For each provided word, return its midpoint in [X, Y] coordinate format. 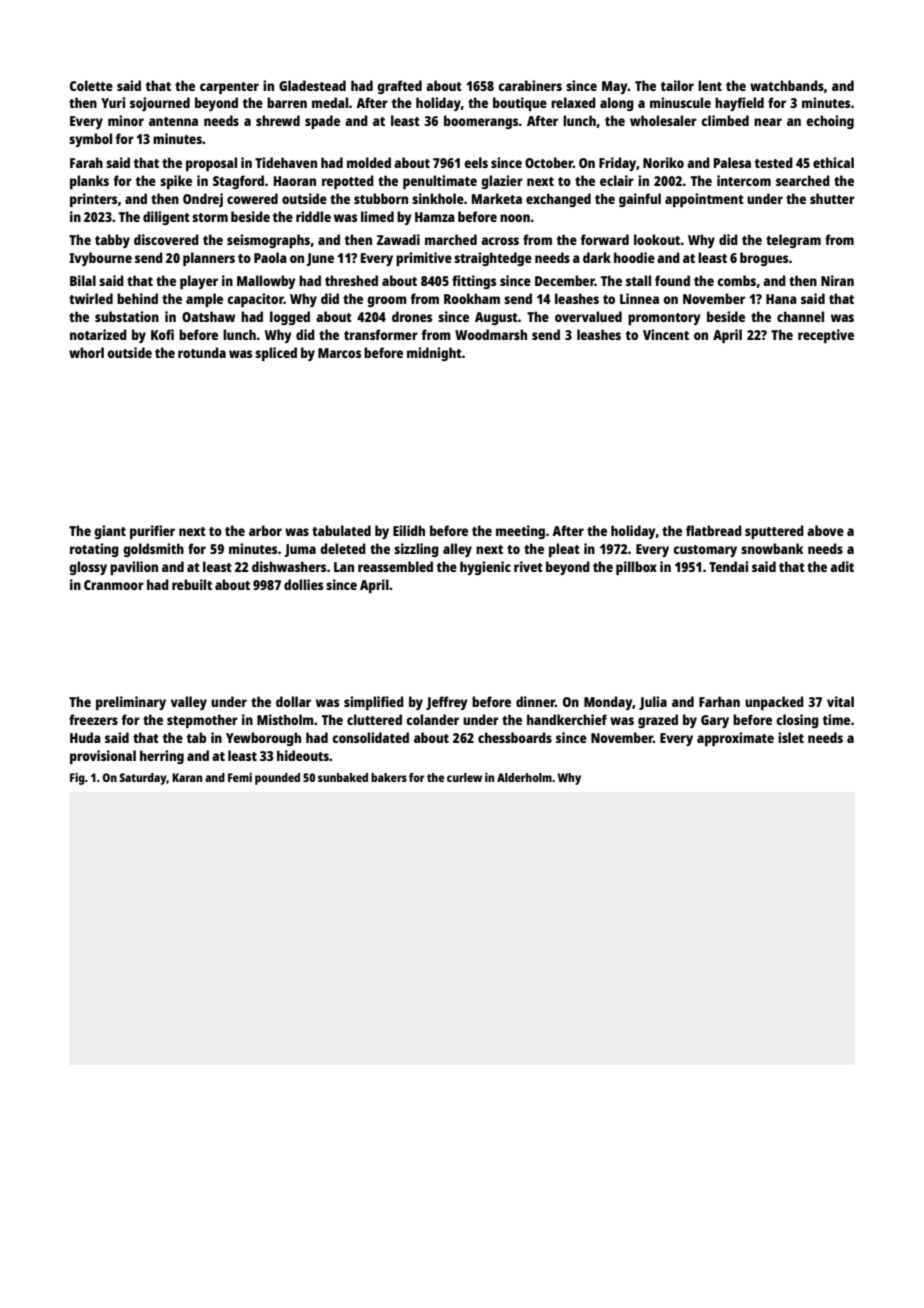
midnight [434, 354]
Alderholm [524, 777]
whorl [86, 352]
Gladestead [312, 85]
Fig [77, 779]
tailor [677, 85]
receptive [826, 336]
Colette [91, 85]
